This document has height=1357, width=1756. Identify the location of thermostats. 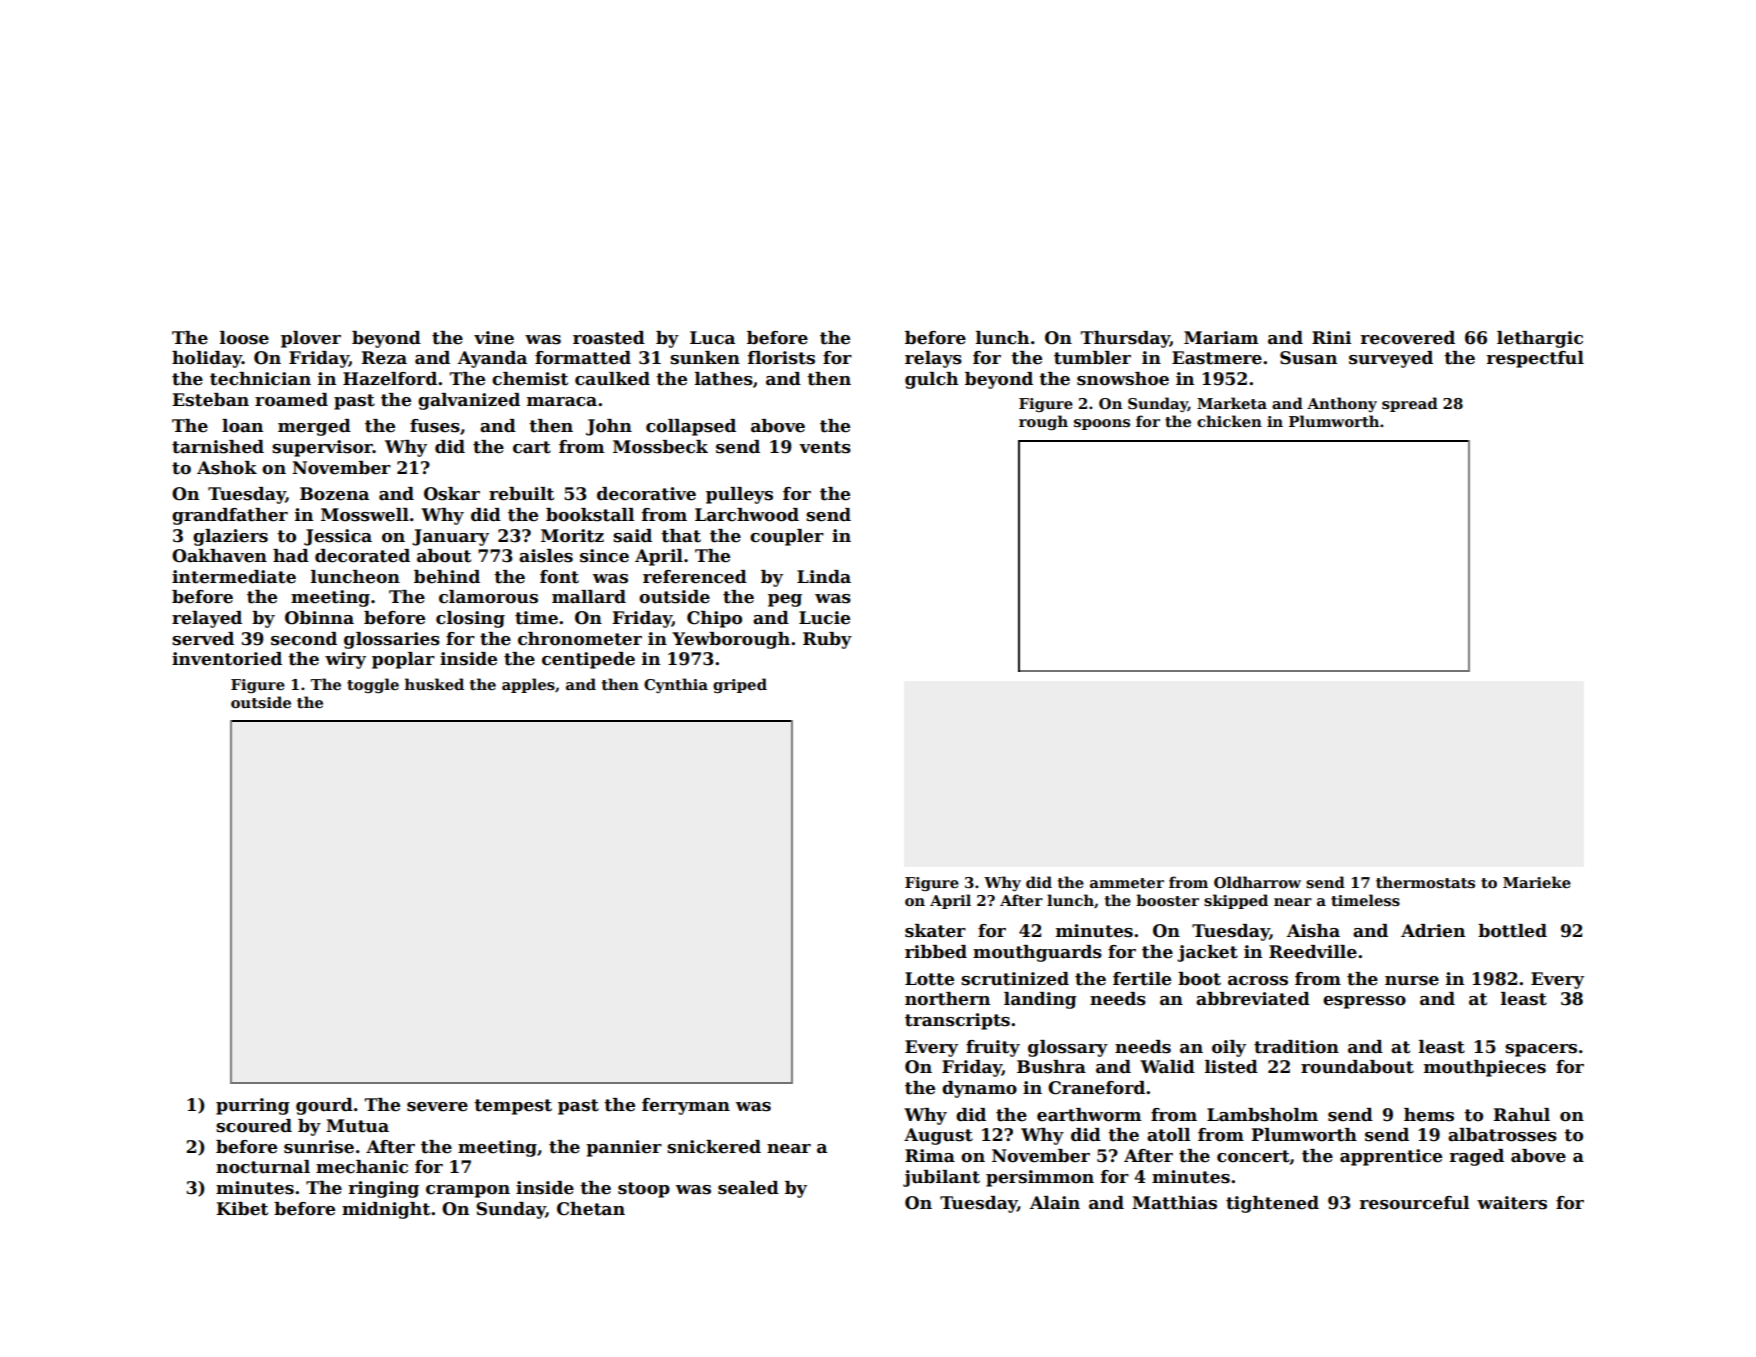
(1425, 882).
